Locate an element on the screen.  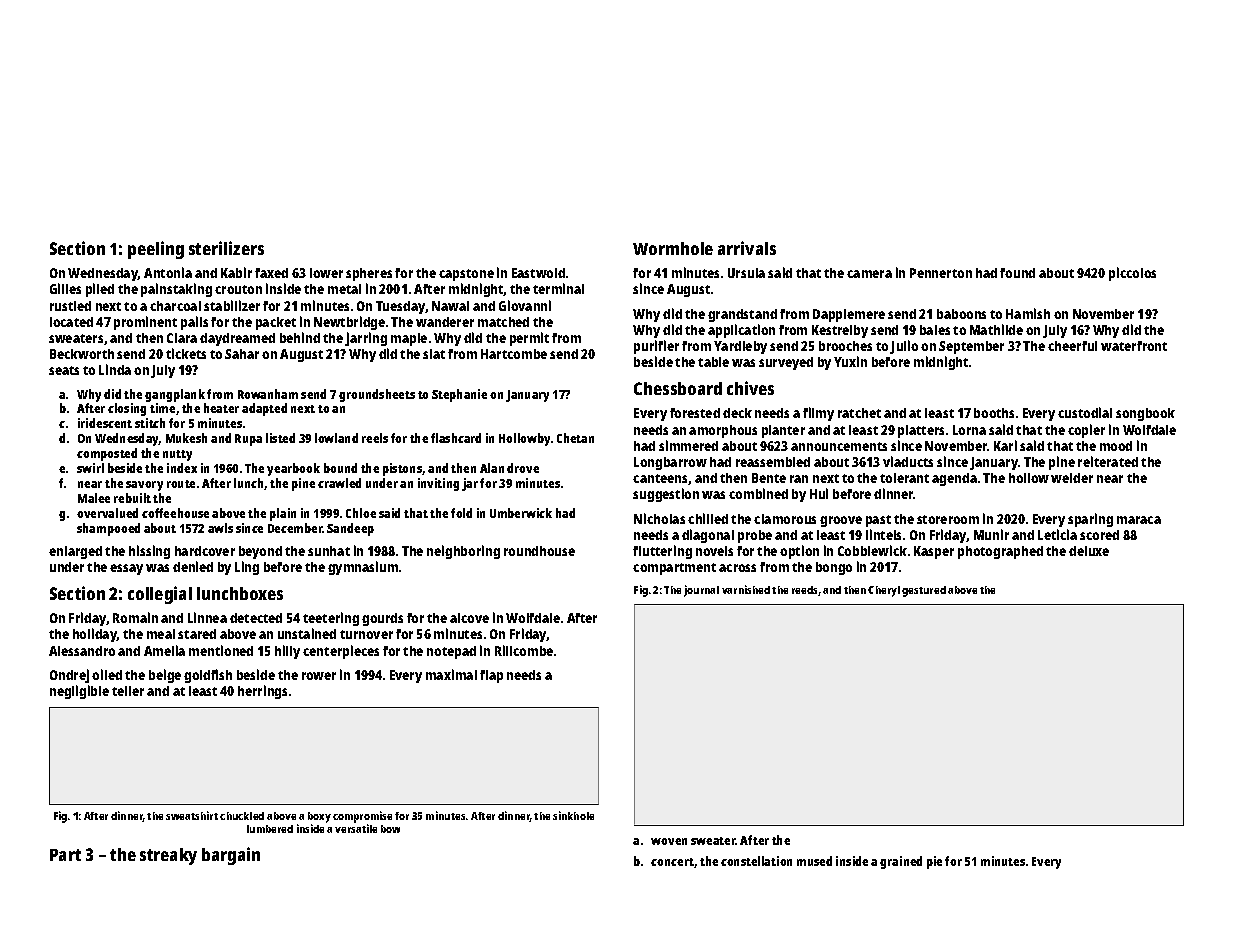
Ursula is located at coordinates (746, 273).
